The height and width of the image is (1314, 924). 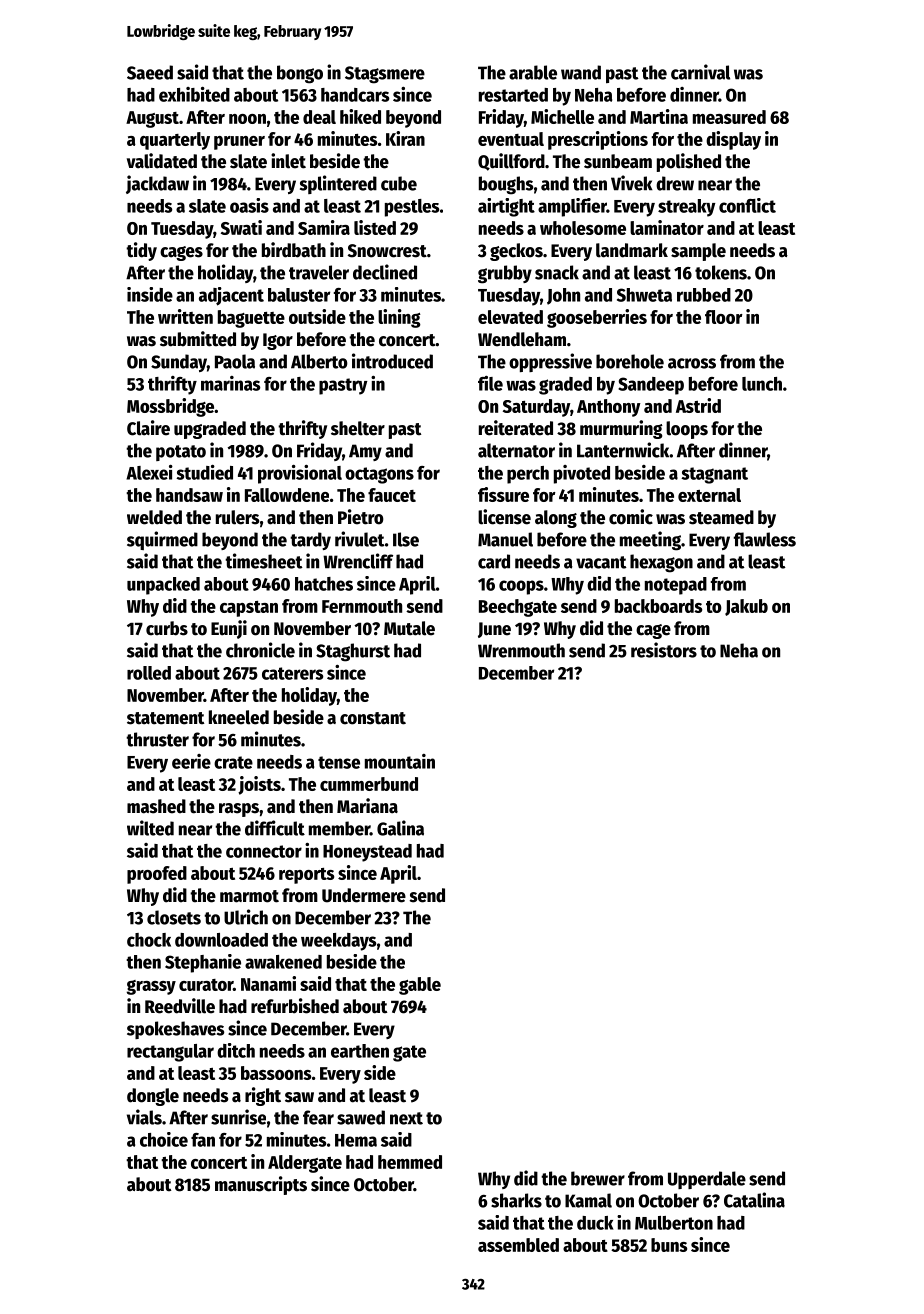 What do you see at coordinates (164, 1139) in the image?
I see `choice` at bounding box center [164, 1139].
